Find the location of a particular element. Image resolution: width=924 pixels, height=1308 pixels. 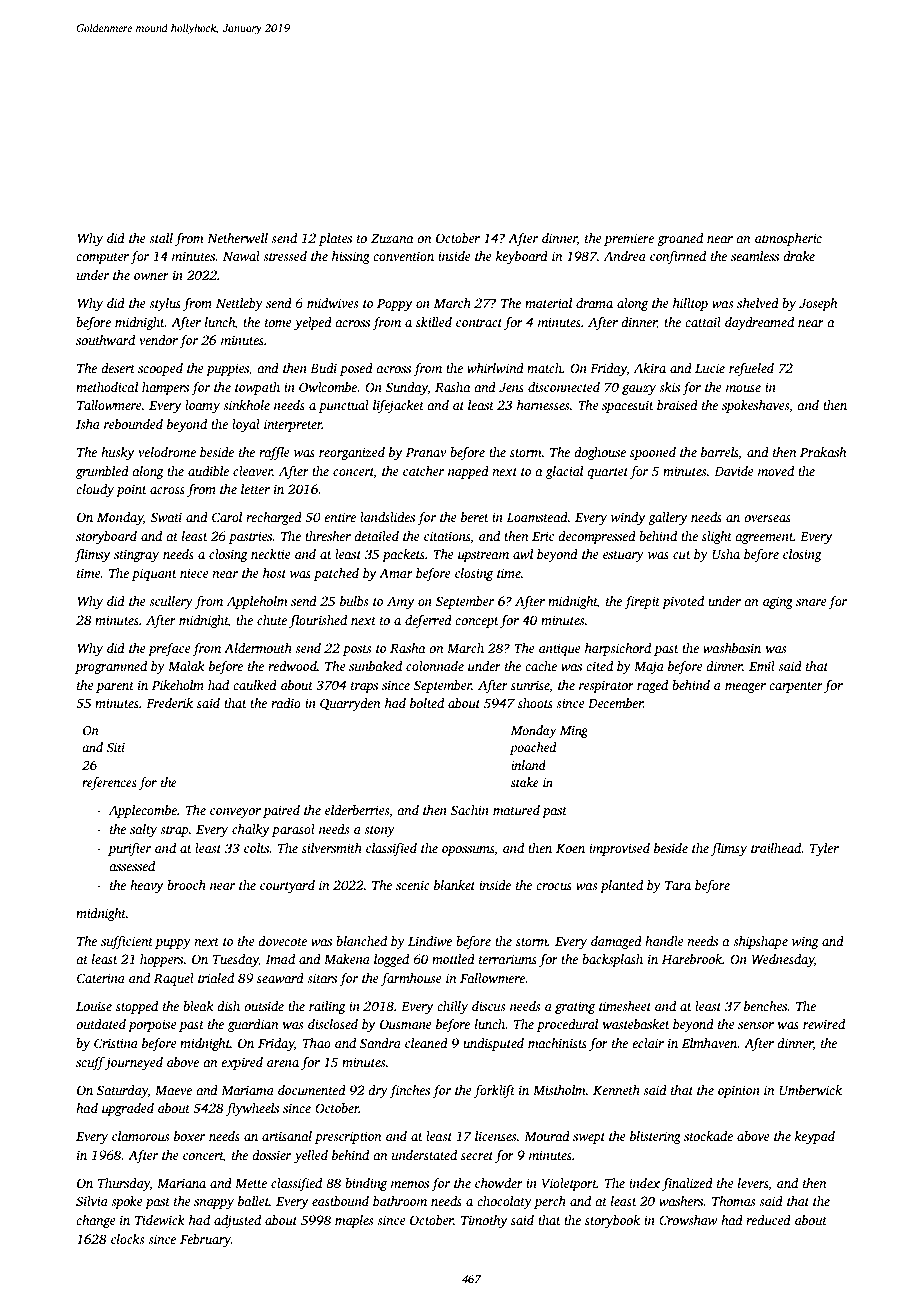

upstream is located at coordinates (483, 556).
